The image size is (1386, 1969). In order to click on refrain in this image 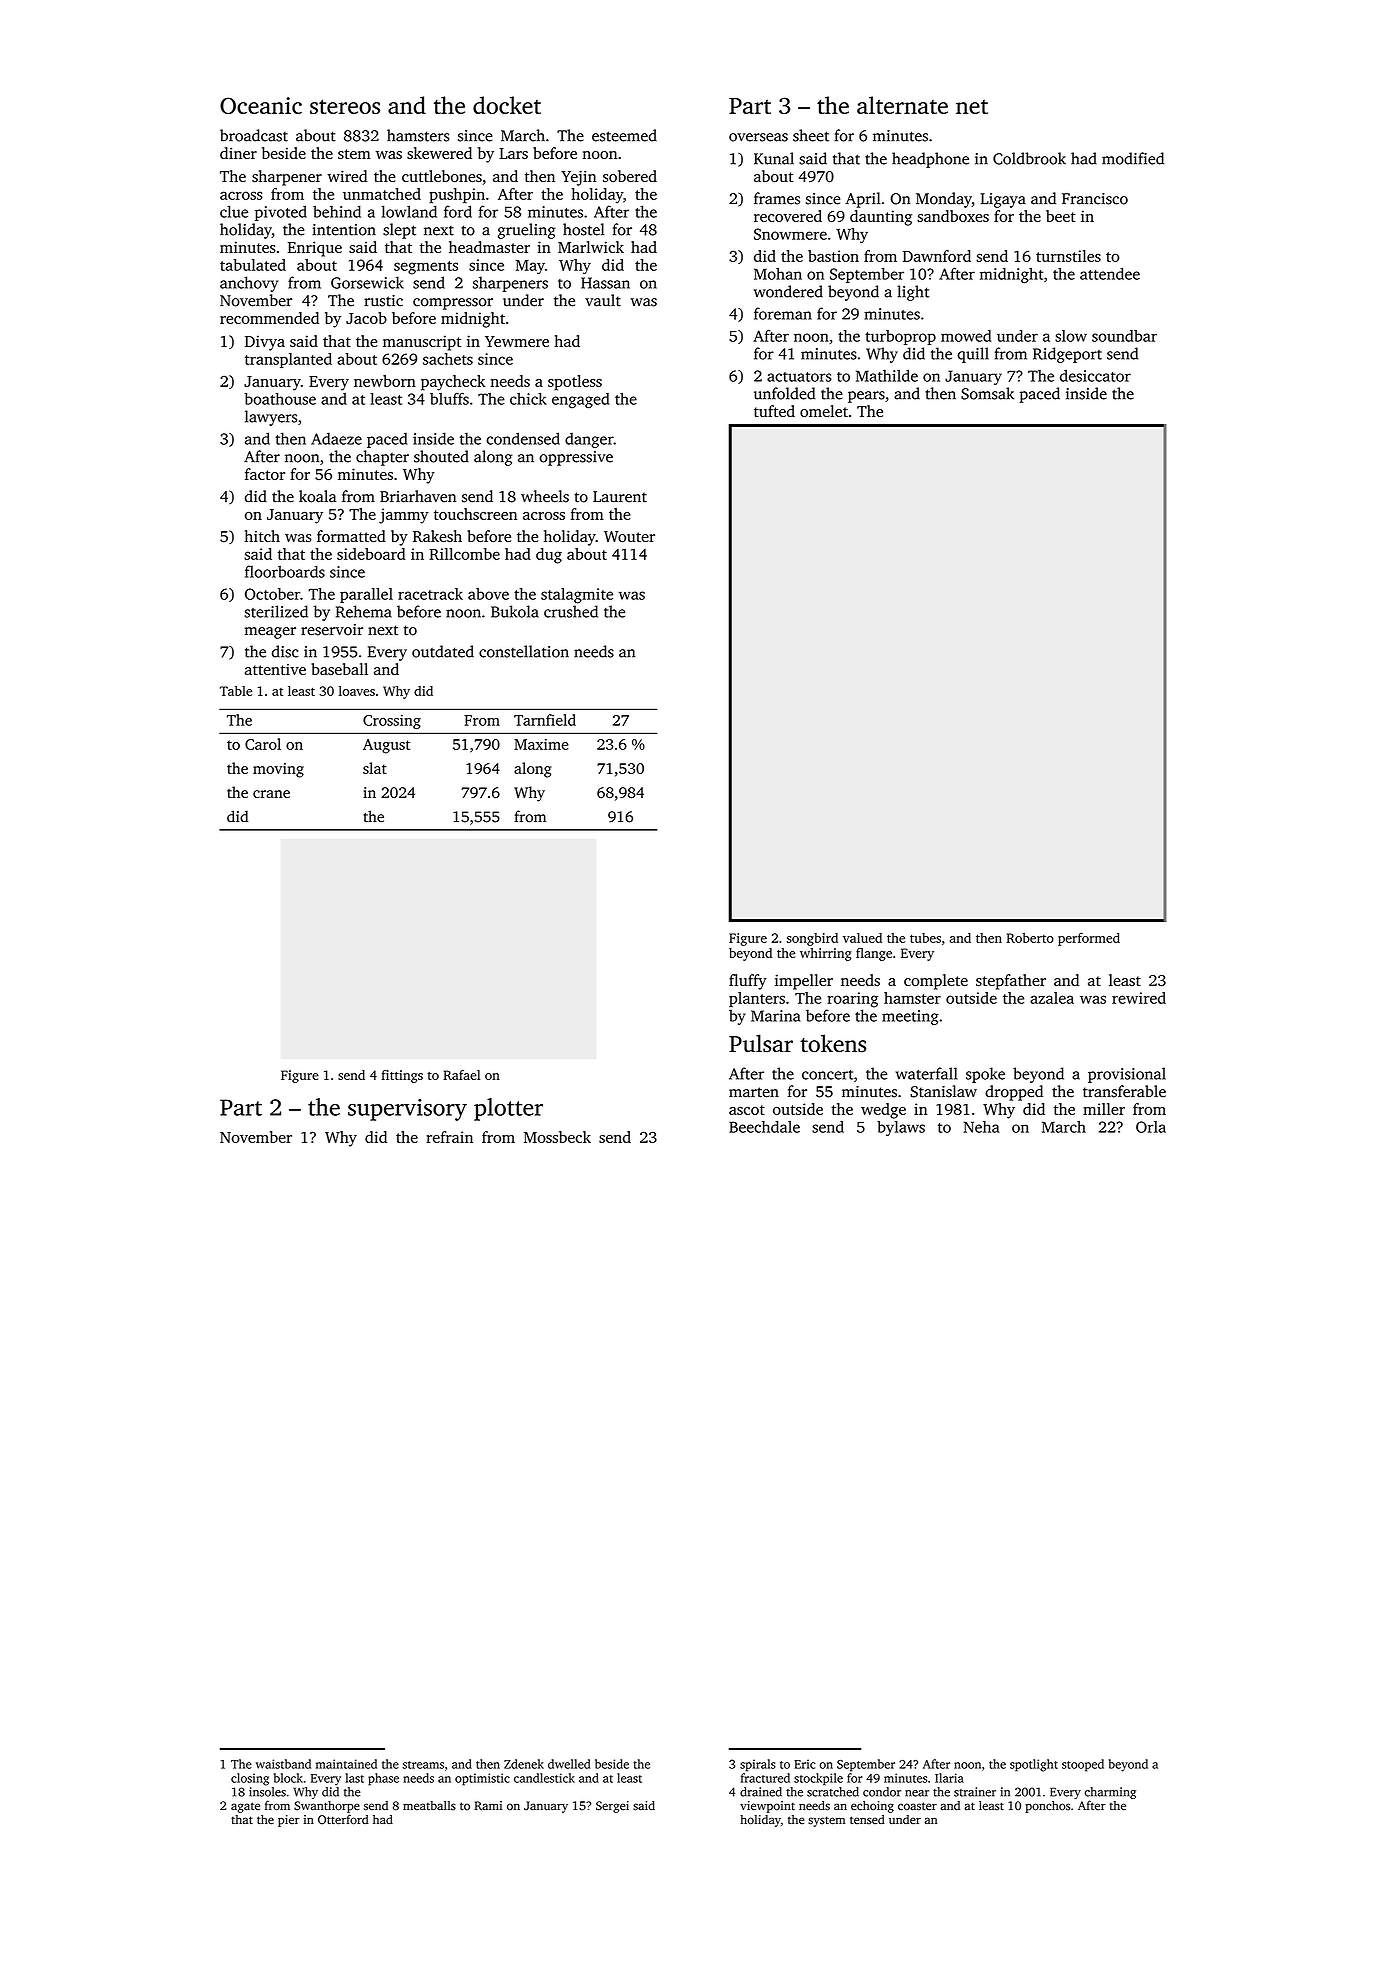, I will do `click(449, 1137)`.
